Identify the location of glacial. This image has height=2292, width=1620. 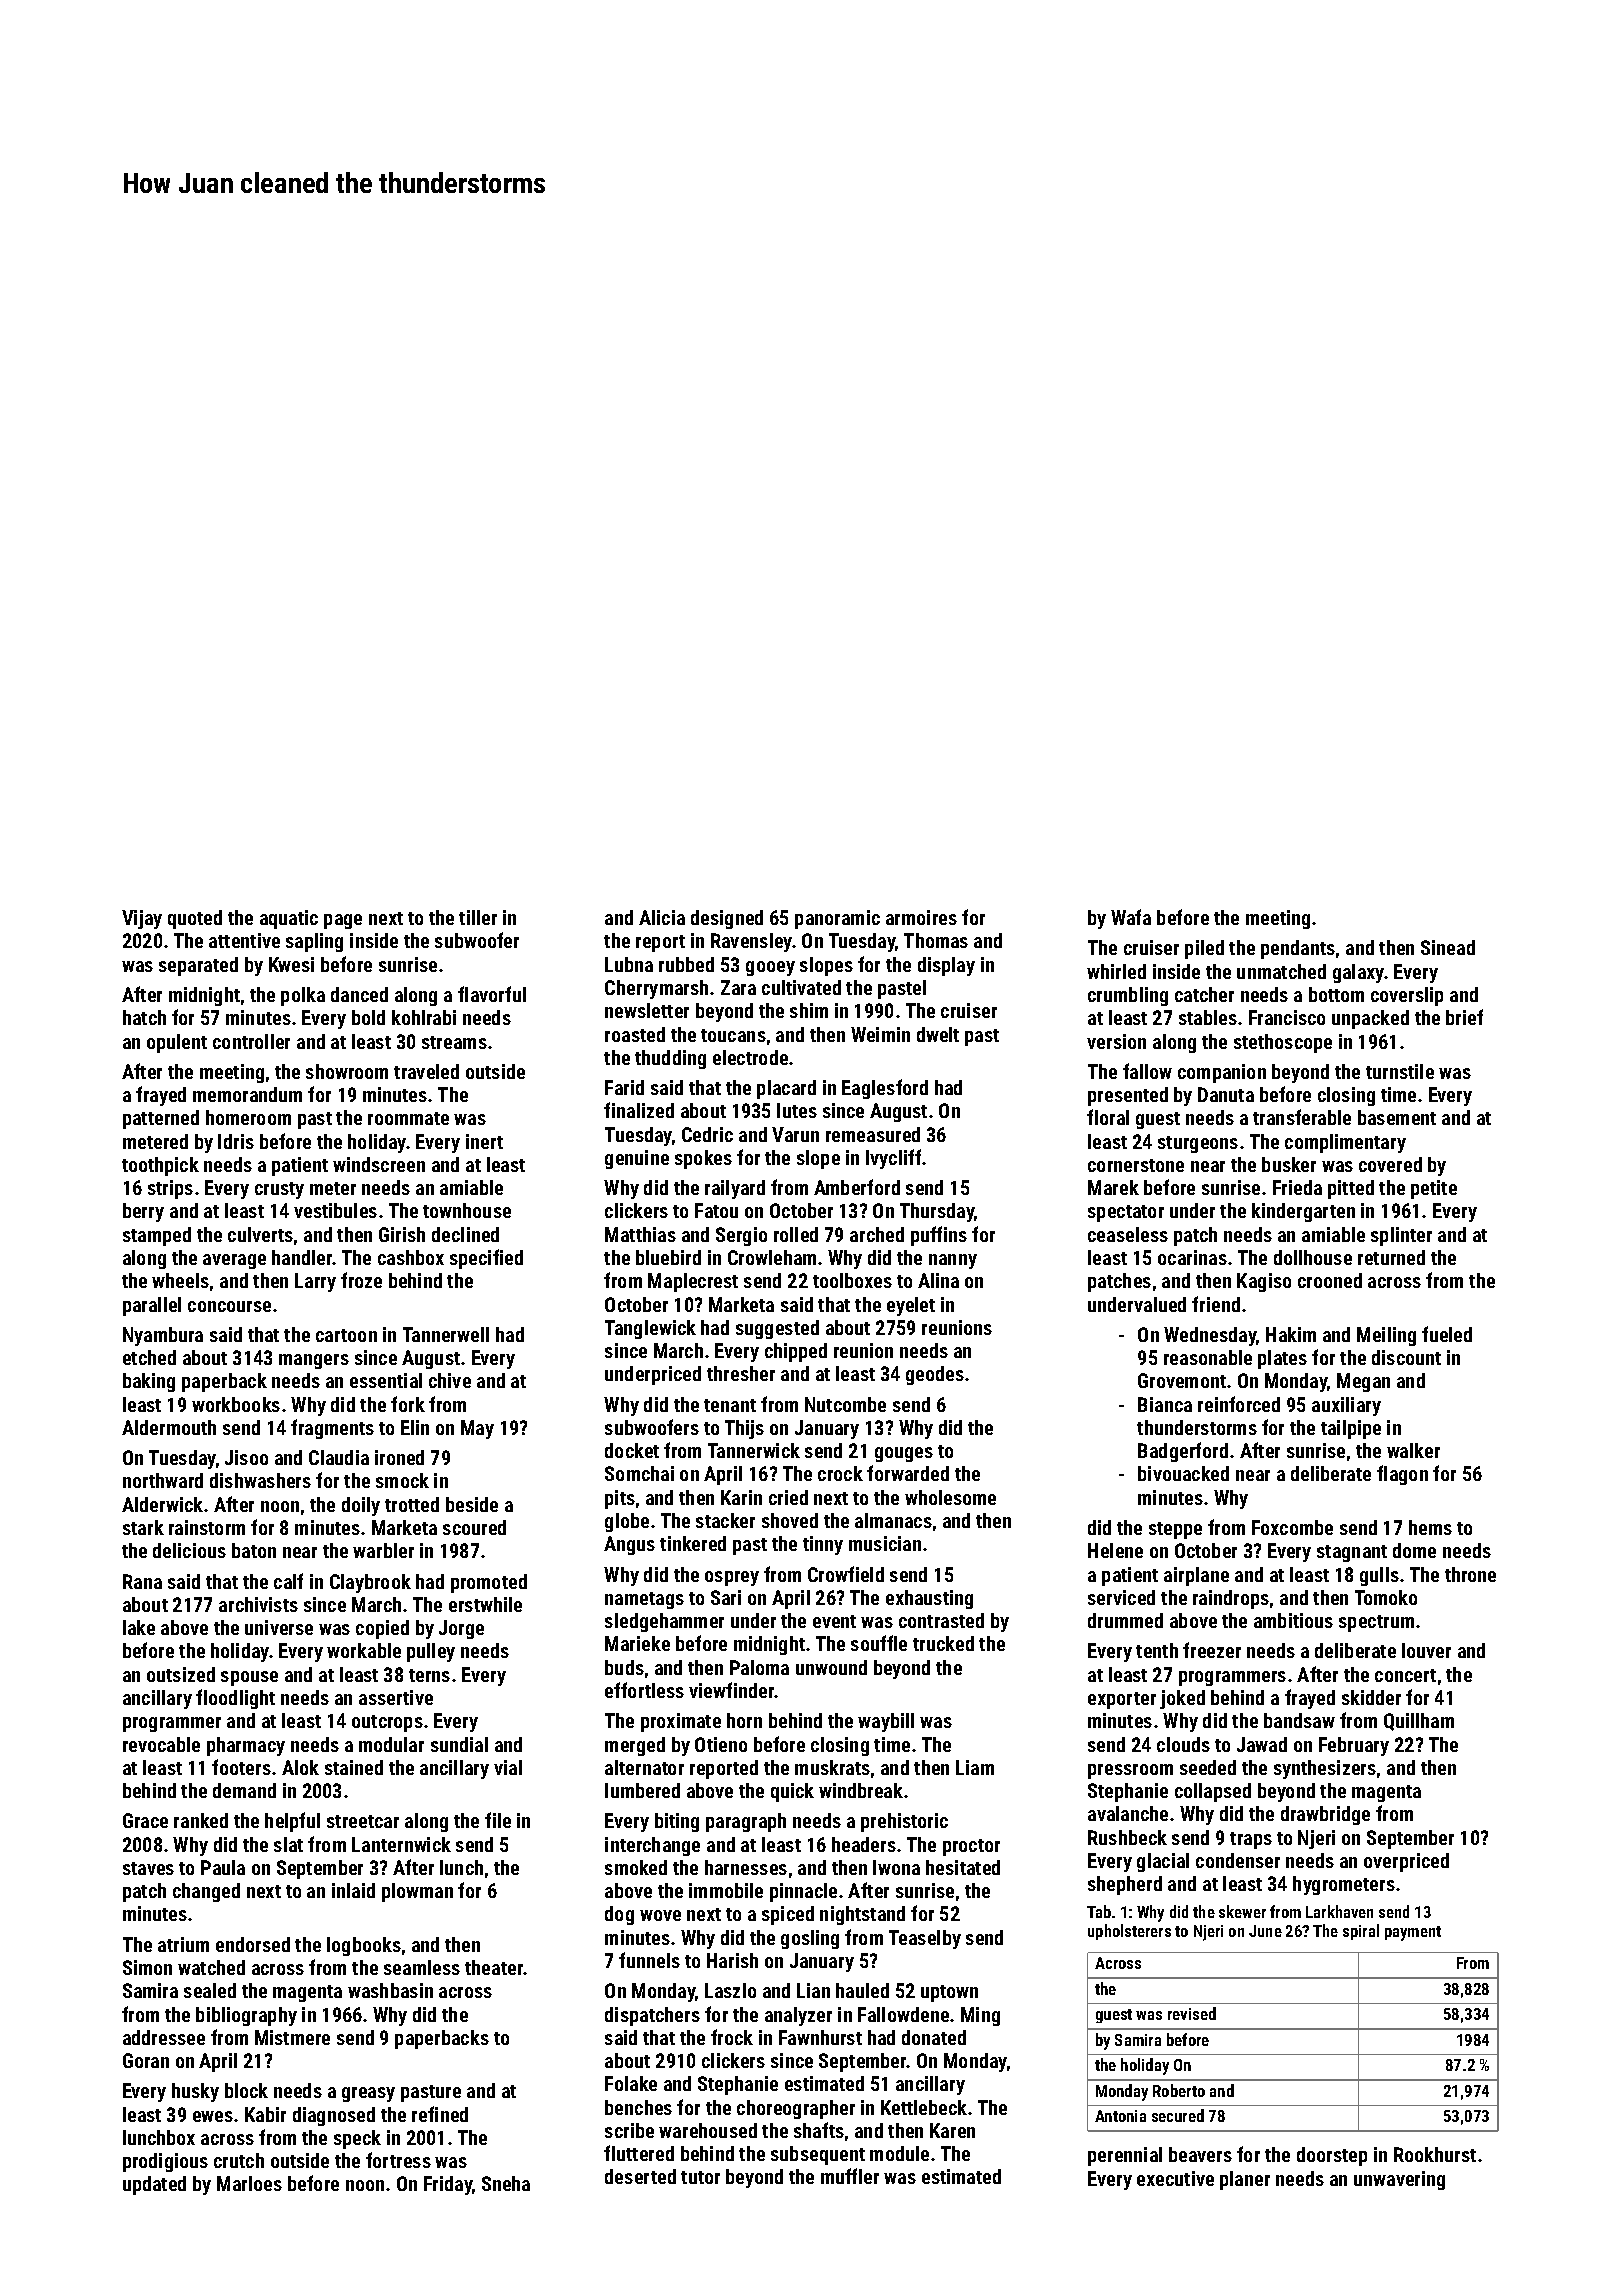
(1163, 1862).
